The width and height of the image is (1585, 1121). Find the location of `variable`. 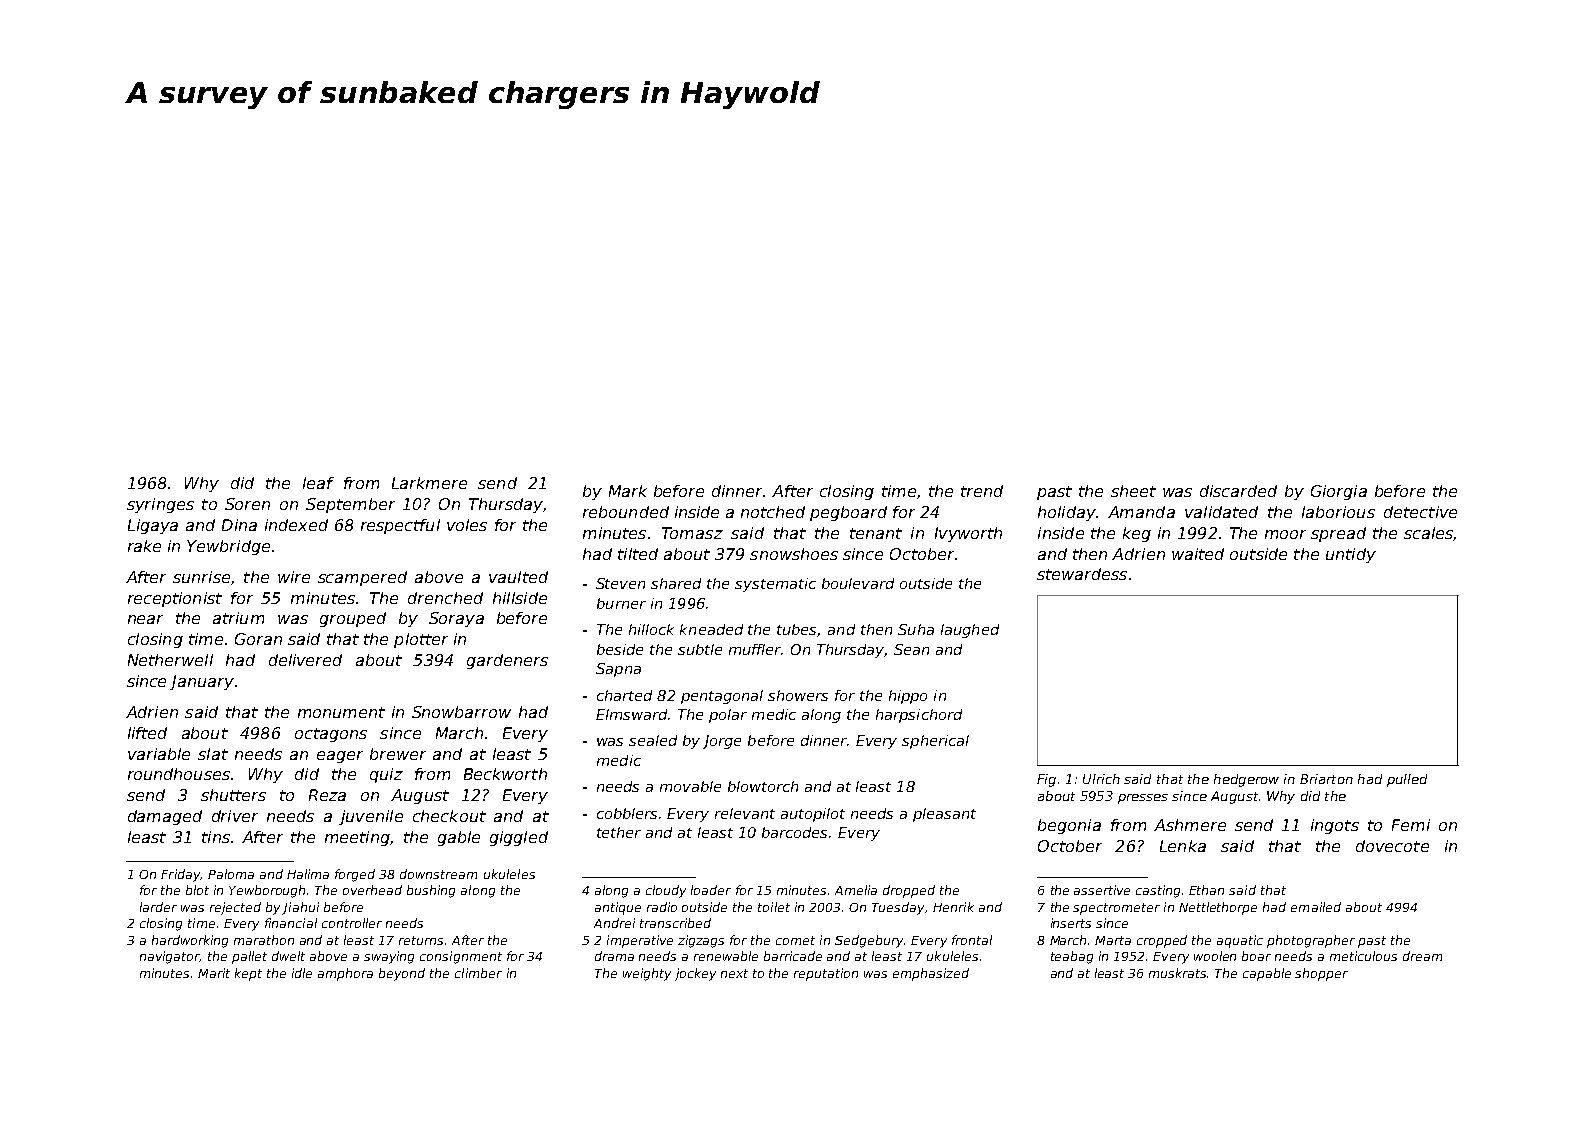

variable is located at coordinates (159, 754).
